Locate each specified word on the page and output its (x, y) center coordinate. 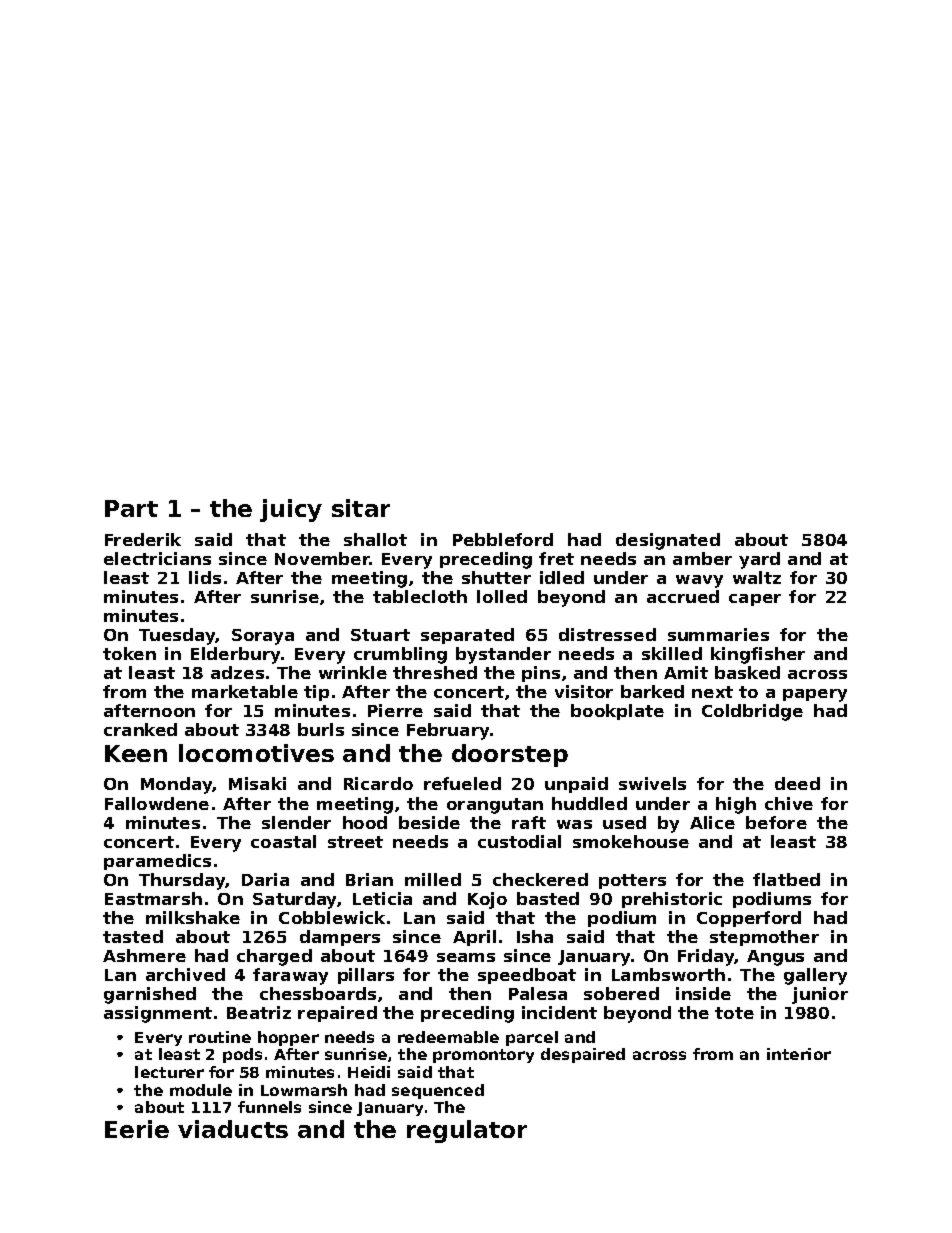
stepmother (764, 938)
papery (815, 695)
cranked (140, 729)
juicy (291, 510)
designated (668, 541)
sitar (361, 508)
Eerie (137, 1129)
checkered (540, 879)
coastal (283, 841)
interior (799, 1054)
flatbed (786, 879)
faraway (290, 976)
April (474, 938)
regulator (467, 1131)
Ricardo (378, 783)
